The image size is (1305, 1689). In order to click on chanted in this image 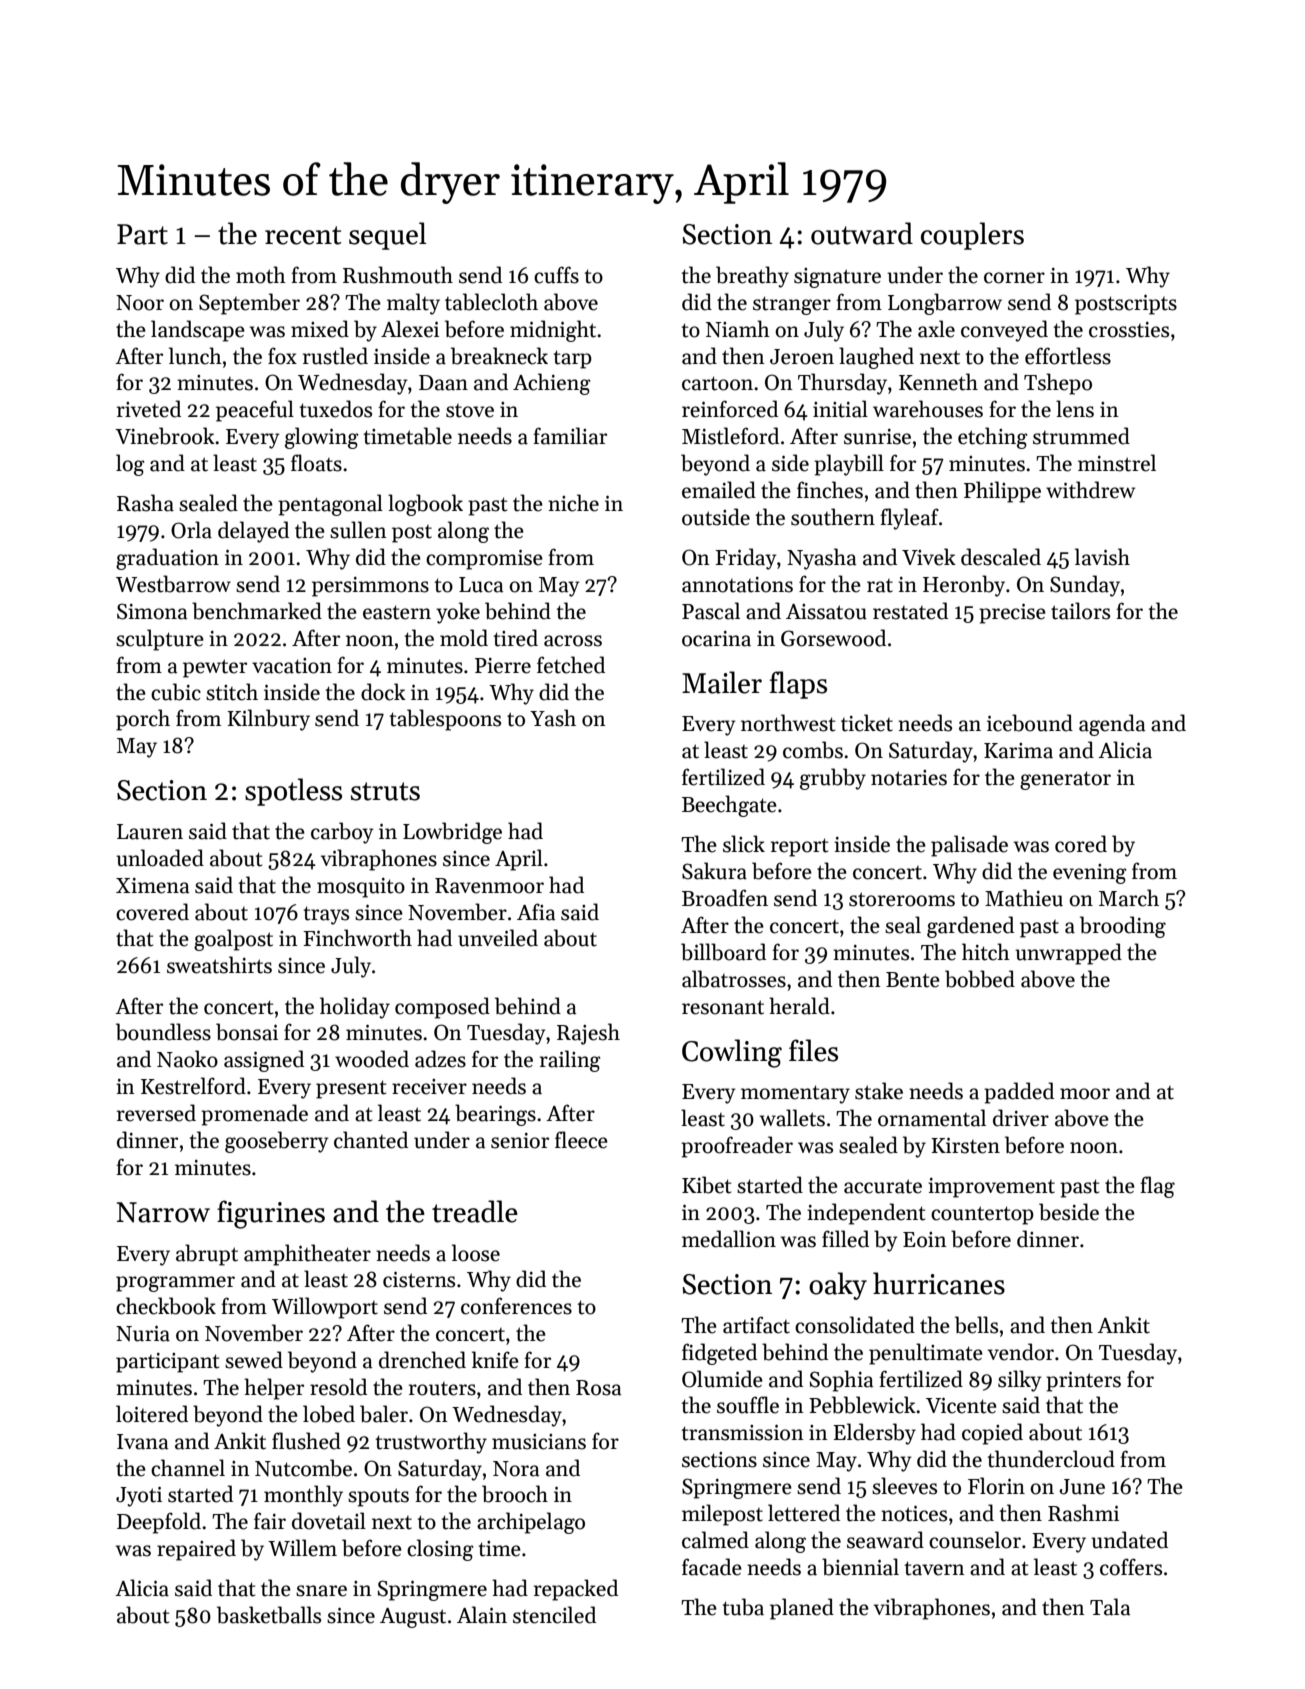, I will do `click(371, 1140)`.
